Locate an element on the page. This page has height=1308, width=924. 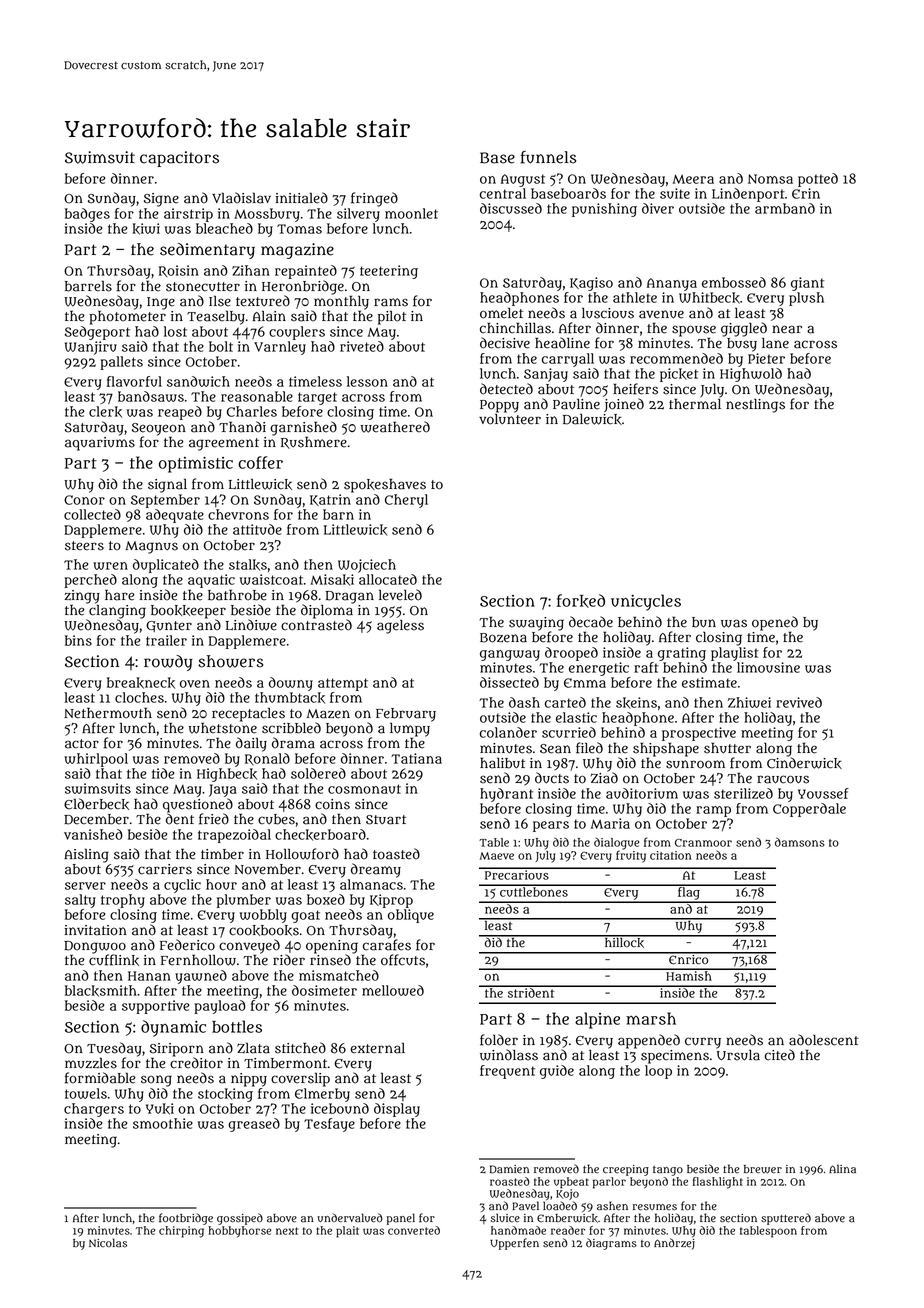
Pauline is located at coordinates (576, 404).
